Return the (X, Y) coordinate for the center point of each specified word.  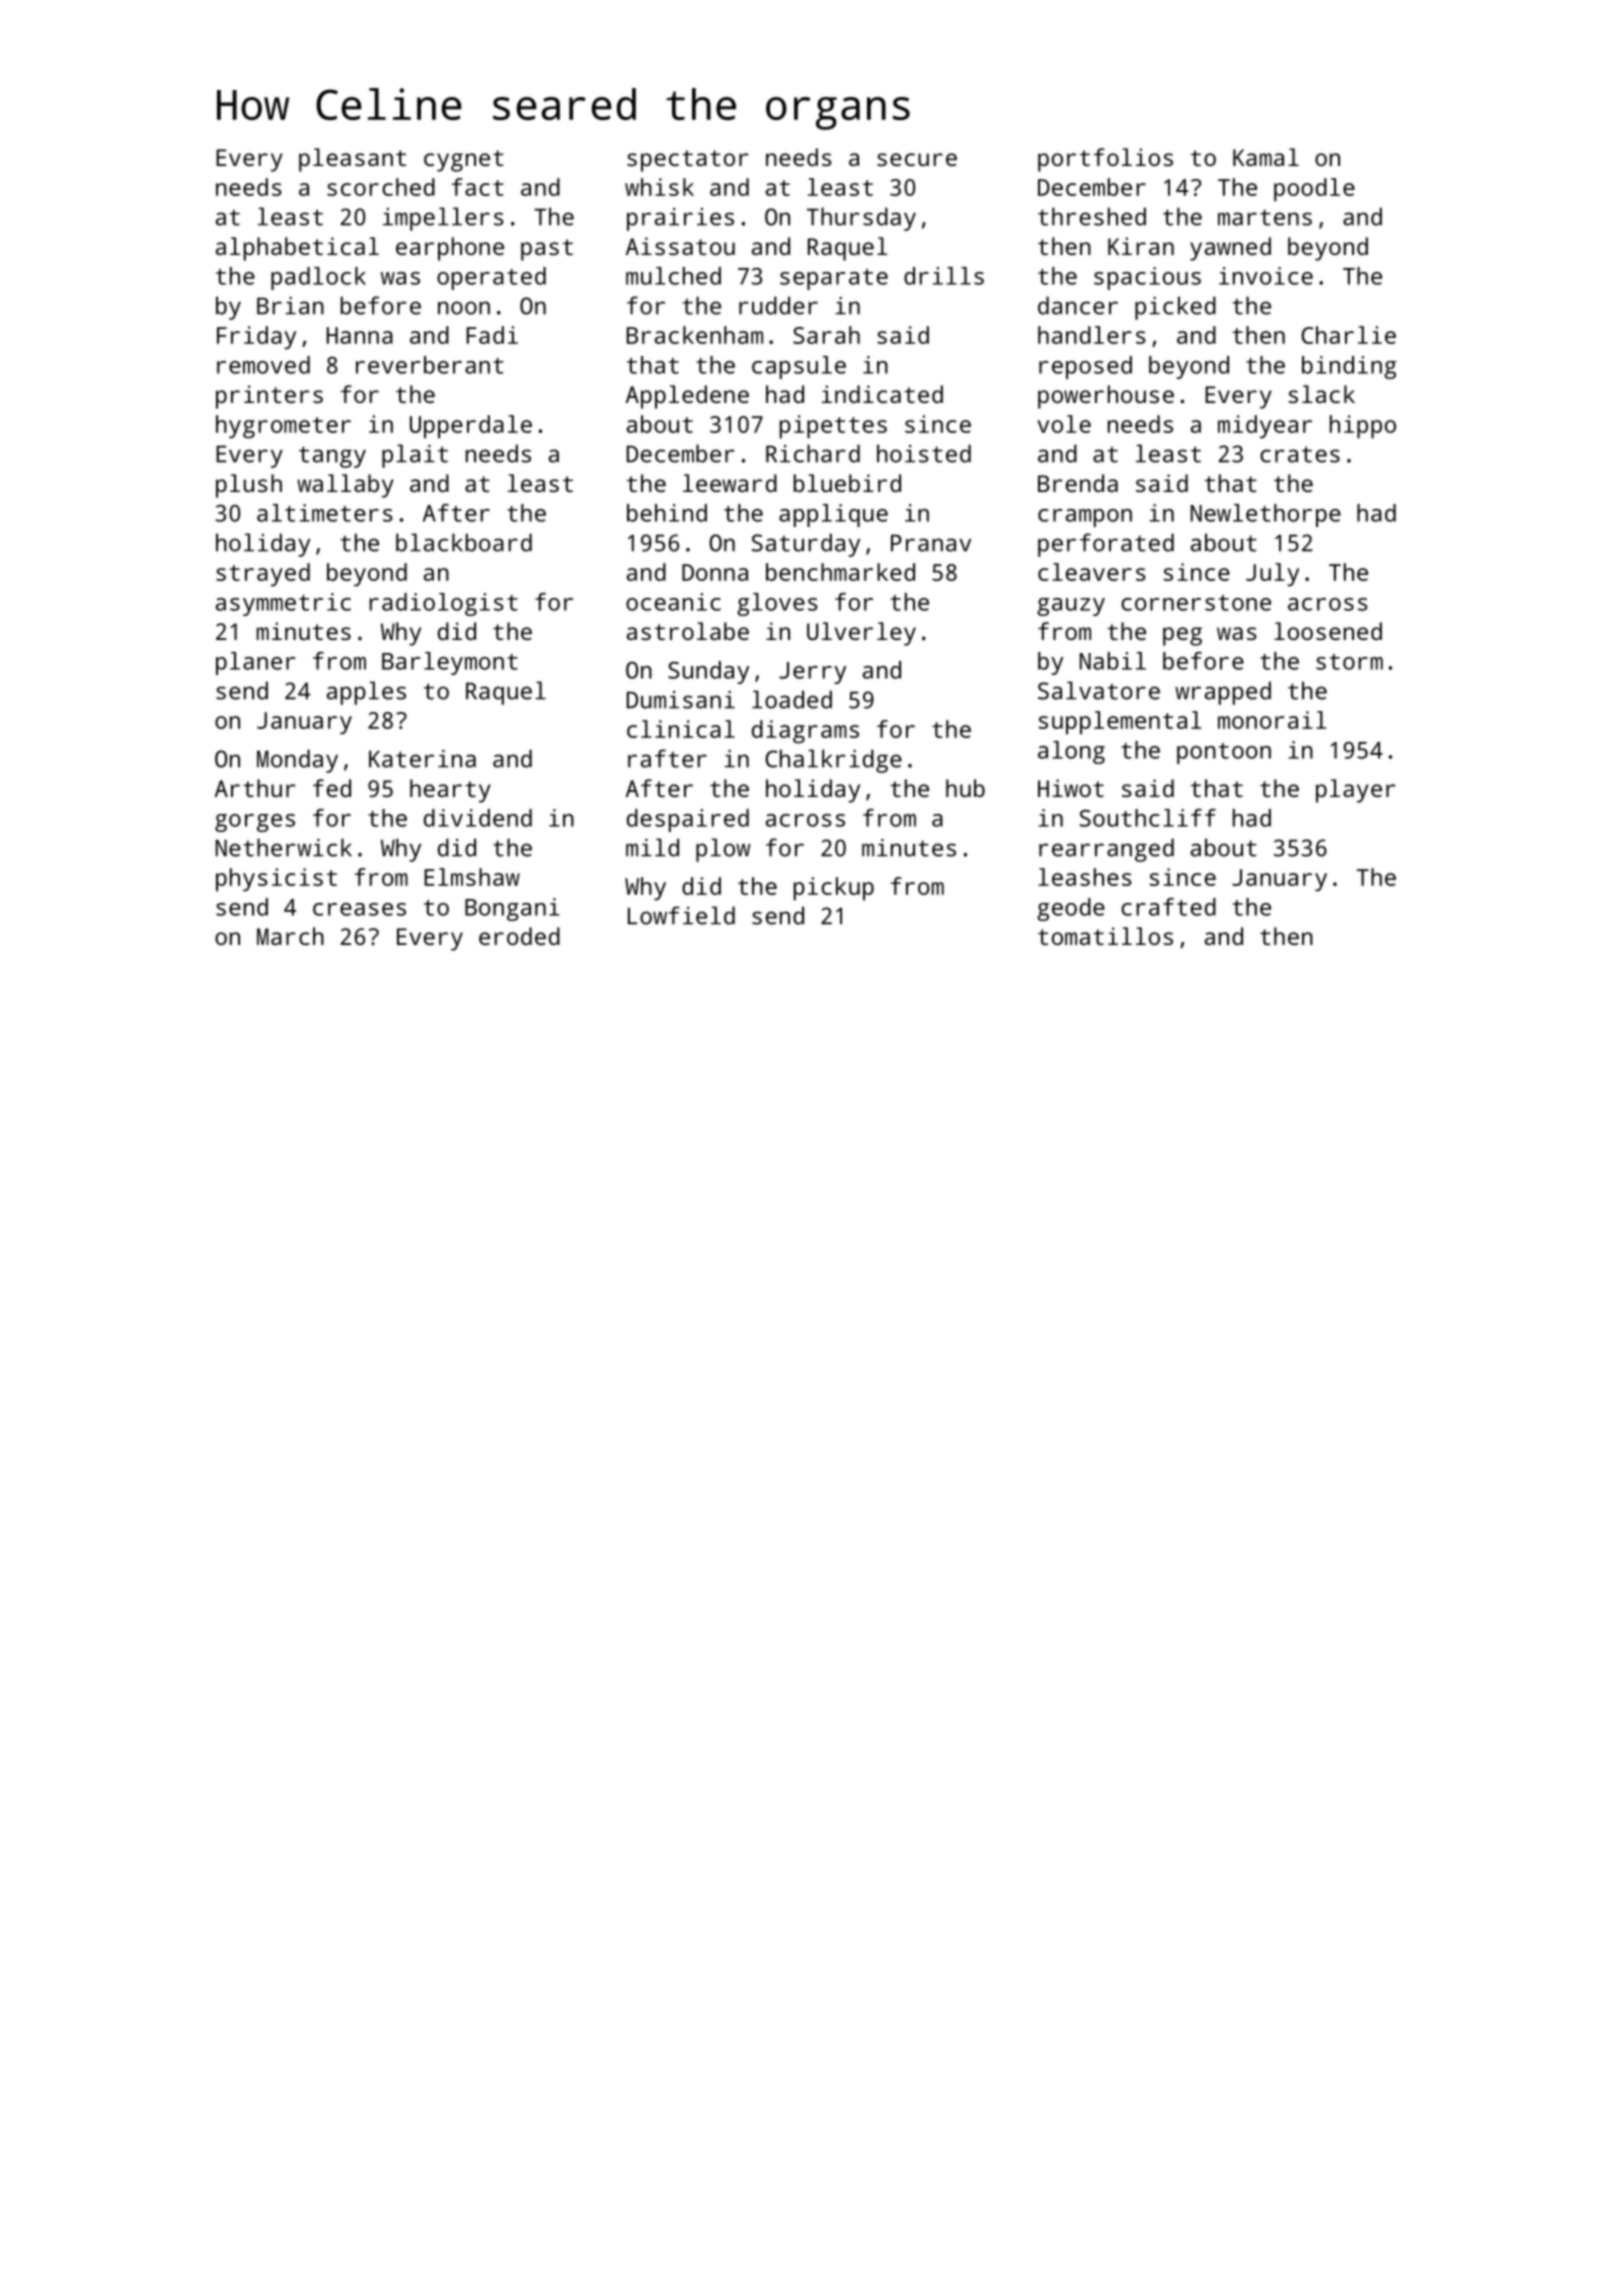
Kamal (1266, 157)
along (1071, 752)
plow (723, 850)
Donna (715, 572)
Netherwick (284, 847)
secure (917, 159)
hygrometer (283, 427)
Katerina (422, 759)
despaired (688, 820)
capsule (799, 367)
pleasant (352, 160)
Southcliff (1148, 818)
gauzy (1071, 607)
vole (1064, 424)
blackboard (464, 542)
